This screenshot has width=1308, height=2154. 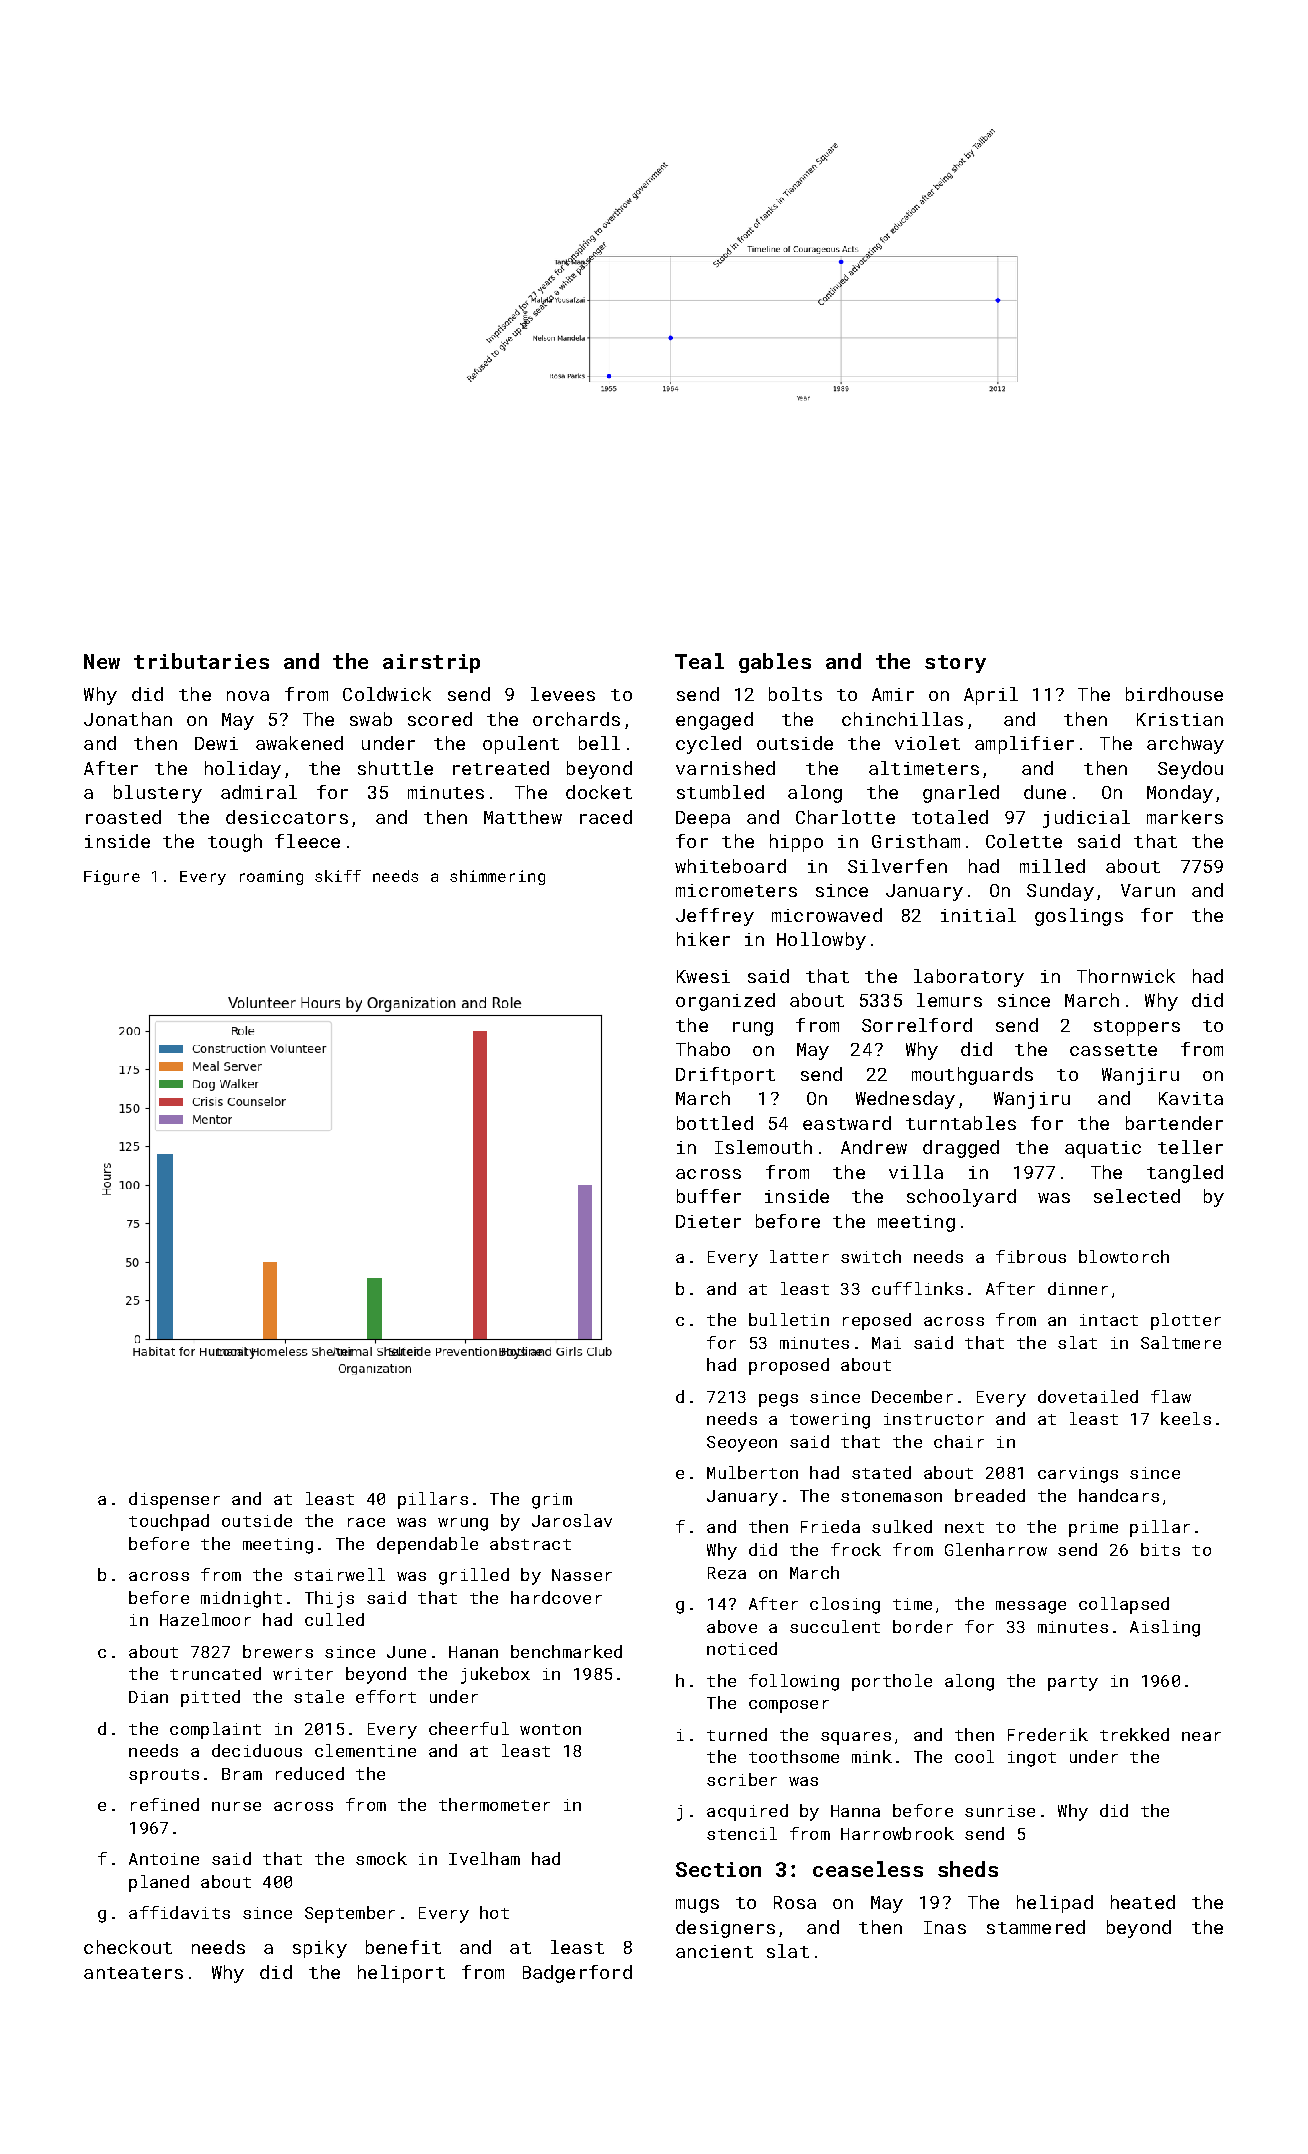 What do you see at coordinates (1088, 1396) in the screenshot?
I see `dovetailed` at bounding box center [1088, 1396].
